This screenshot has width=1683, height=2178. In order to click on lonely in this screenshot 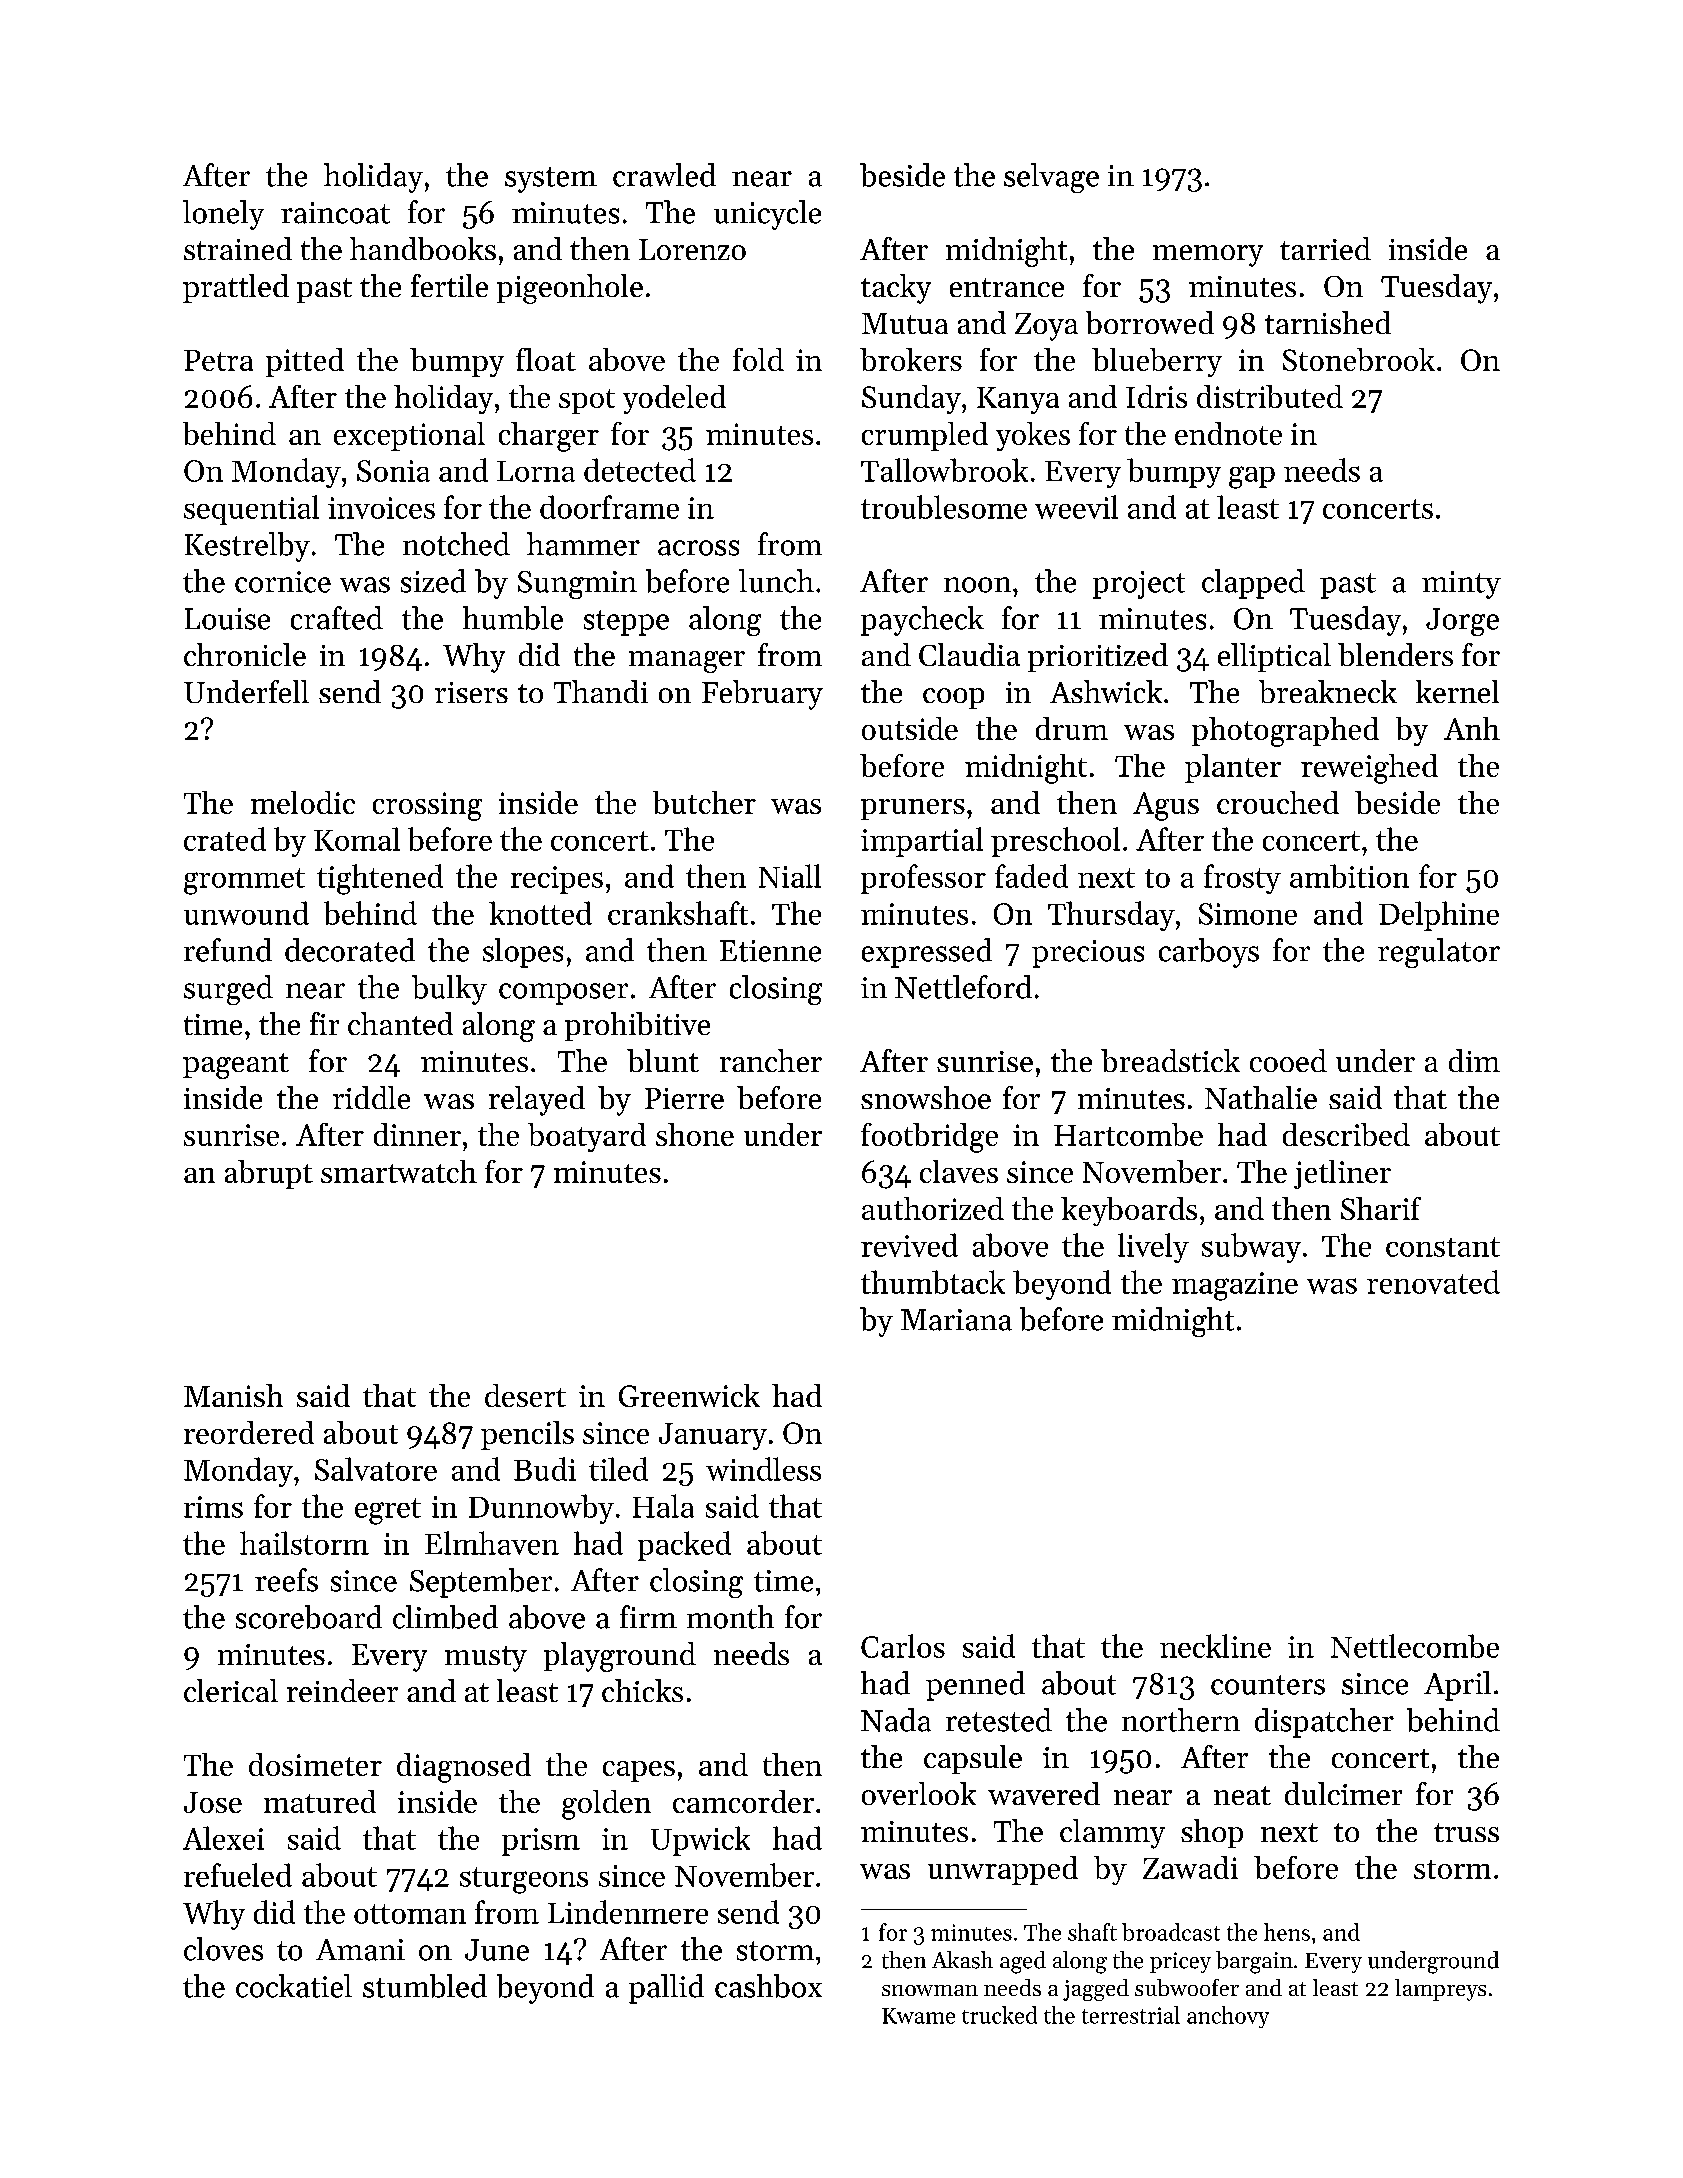, I will do `click(223, 215)`.
